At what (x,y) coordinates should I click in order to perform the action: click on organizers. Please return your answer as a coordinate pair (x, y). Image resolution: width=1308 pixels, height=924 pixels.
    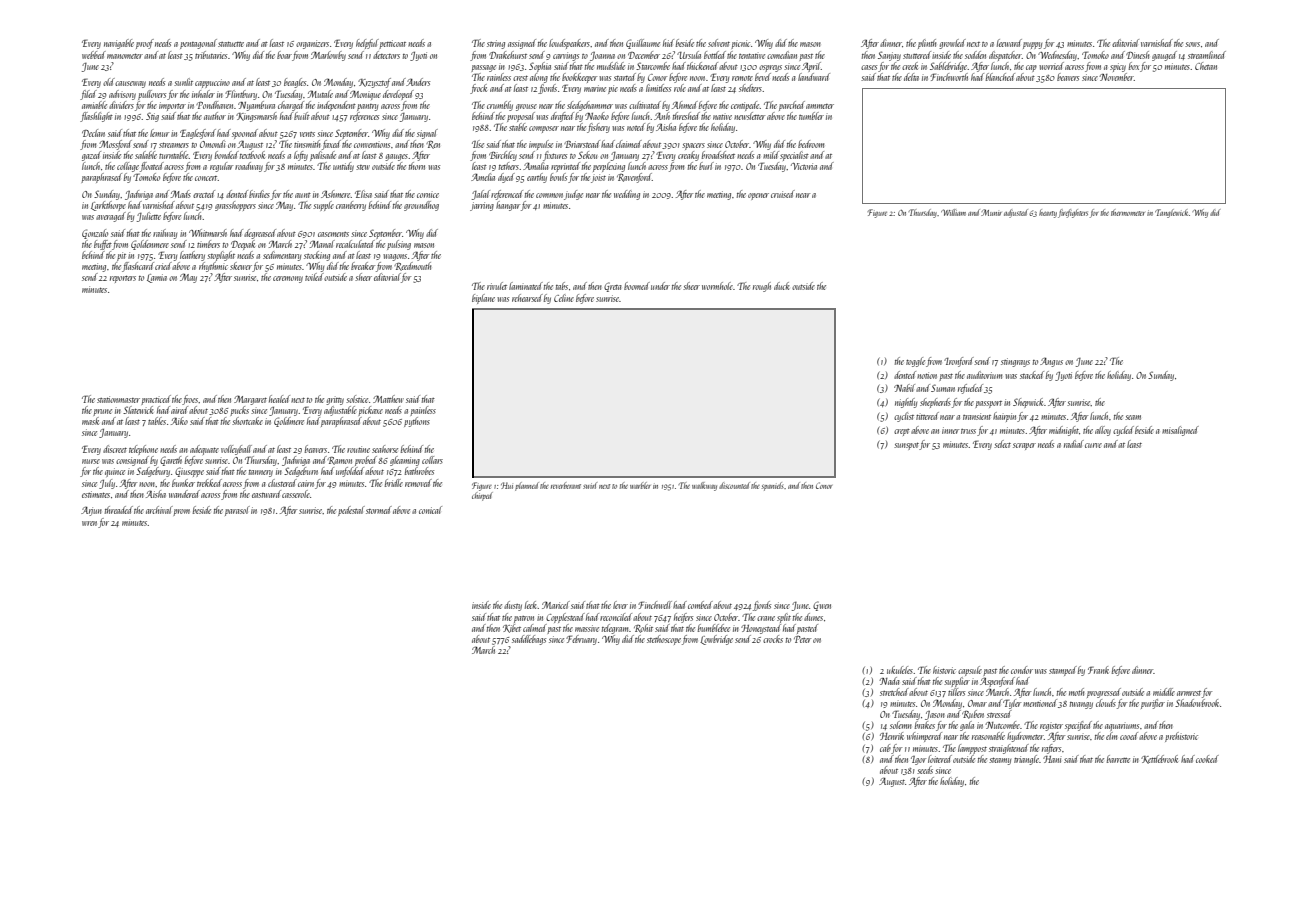
    Looking at the image, I should click on (312, 44).
